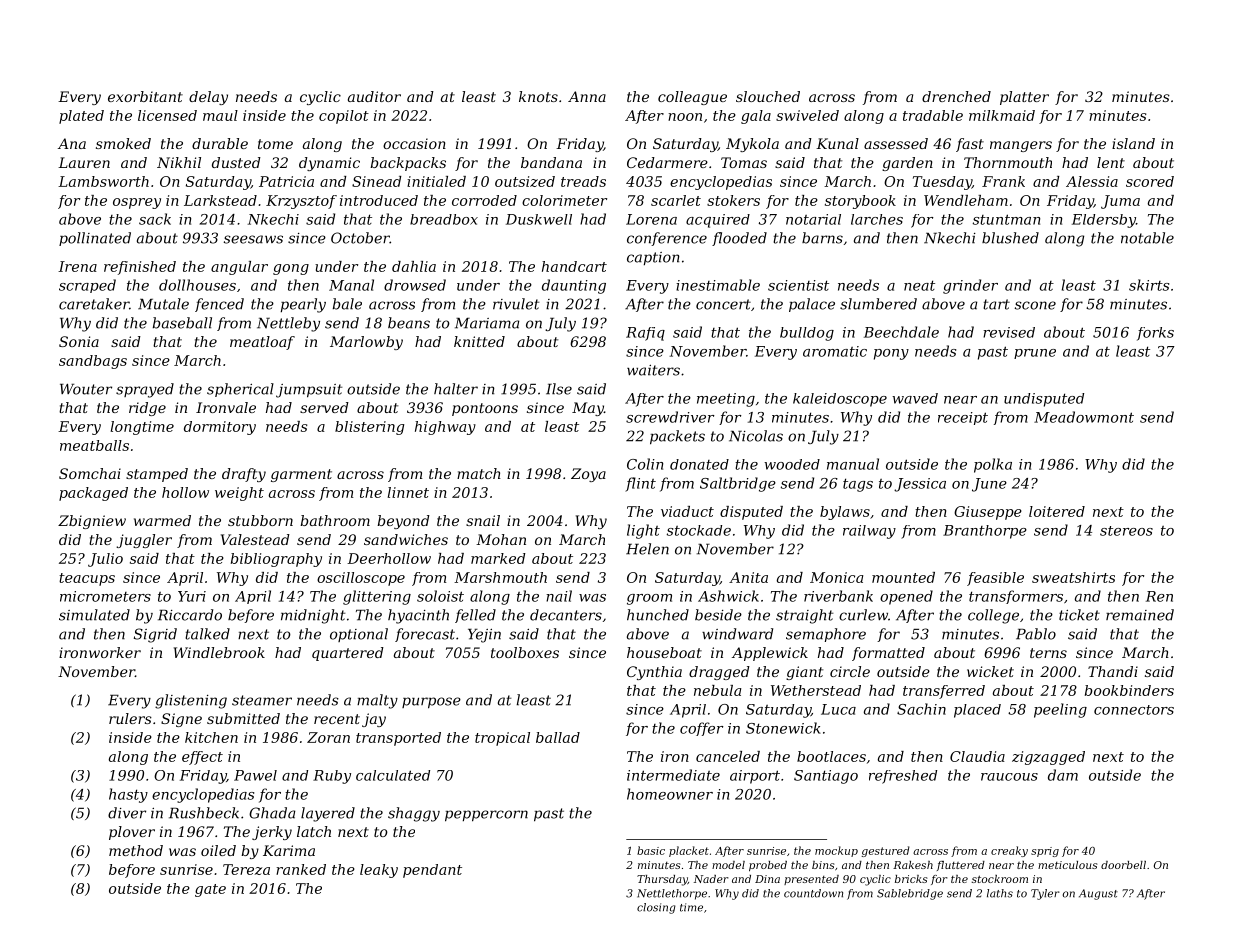 This image has width=1233, height=952. I want to click on Valestead, so click(255, 539).
